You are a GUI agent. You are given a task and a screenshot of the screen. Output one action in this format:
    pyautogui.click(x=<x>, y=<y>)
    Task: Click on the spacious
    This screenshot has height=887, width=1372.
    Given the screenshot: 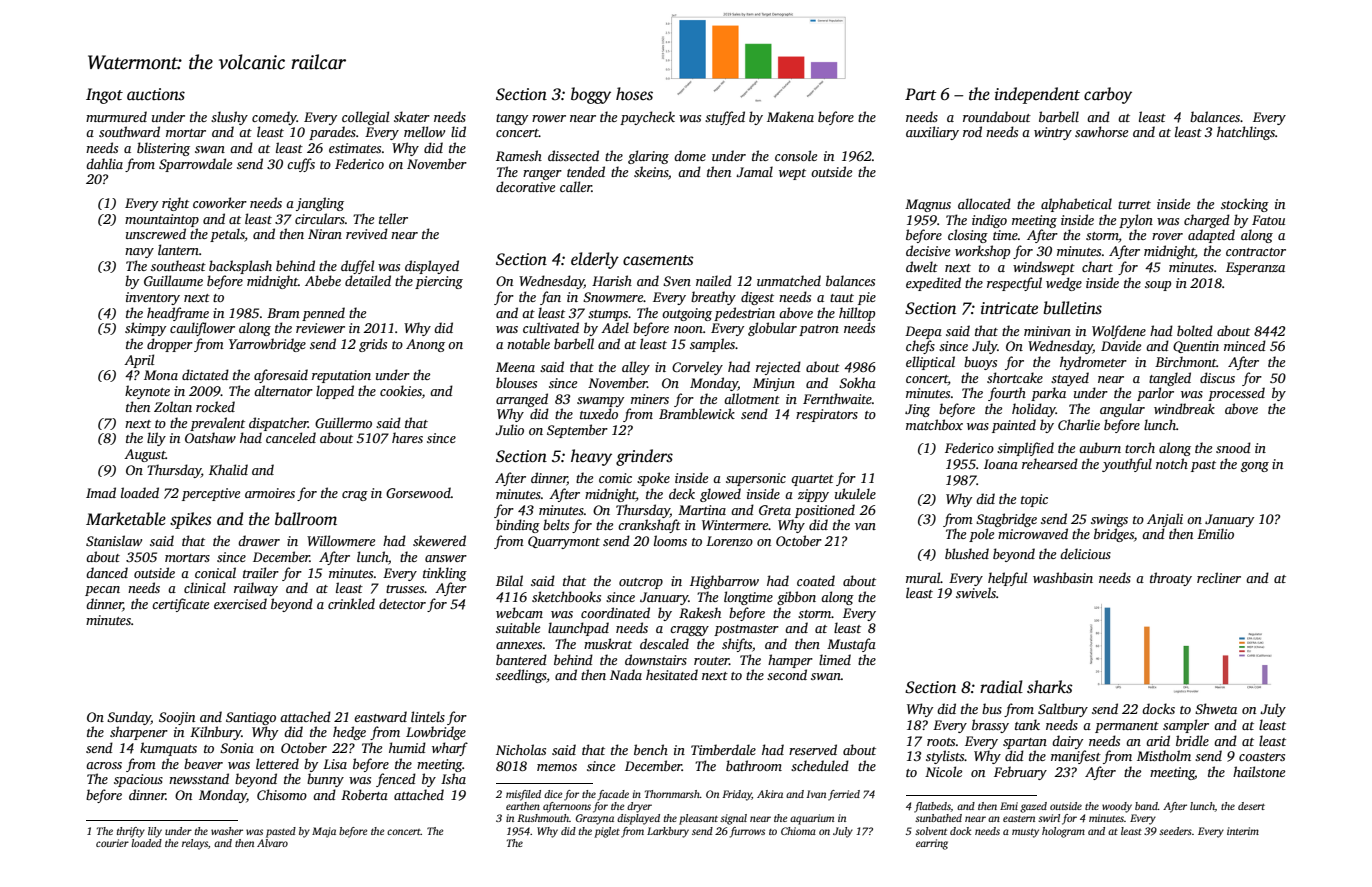 What is the action you would take?
    pyautogui.click(x=138, y=780)
